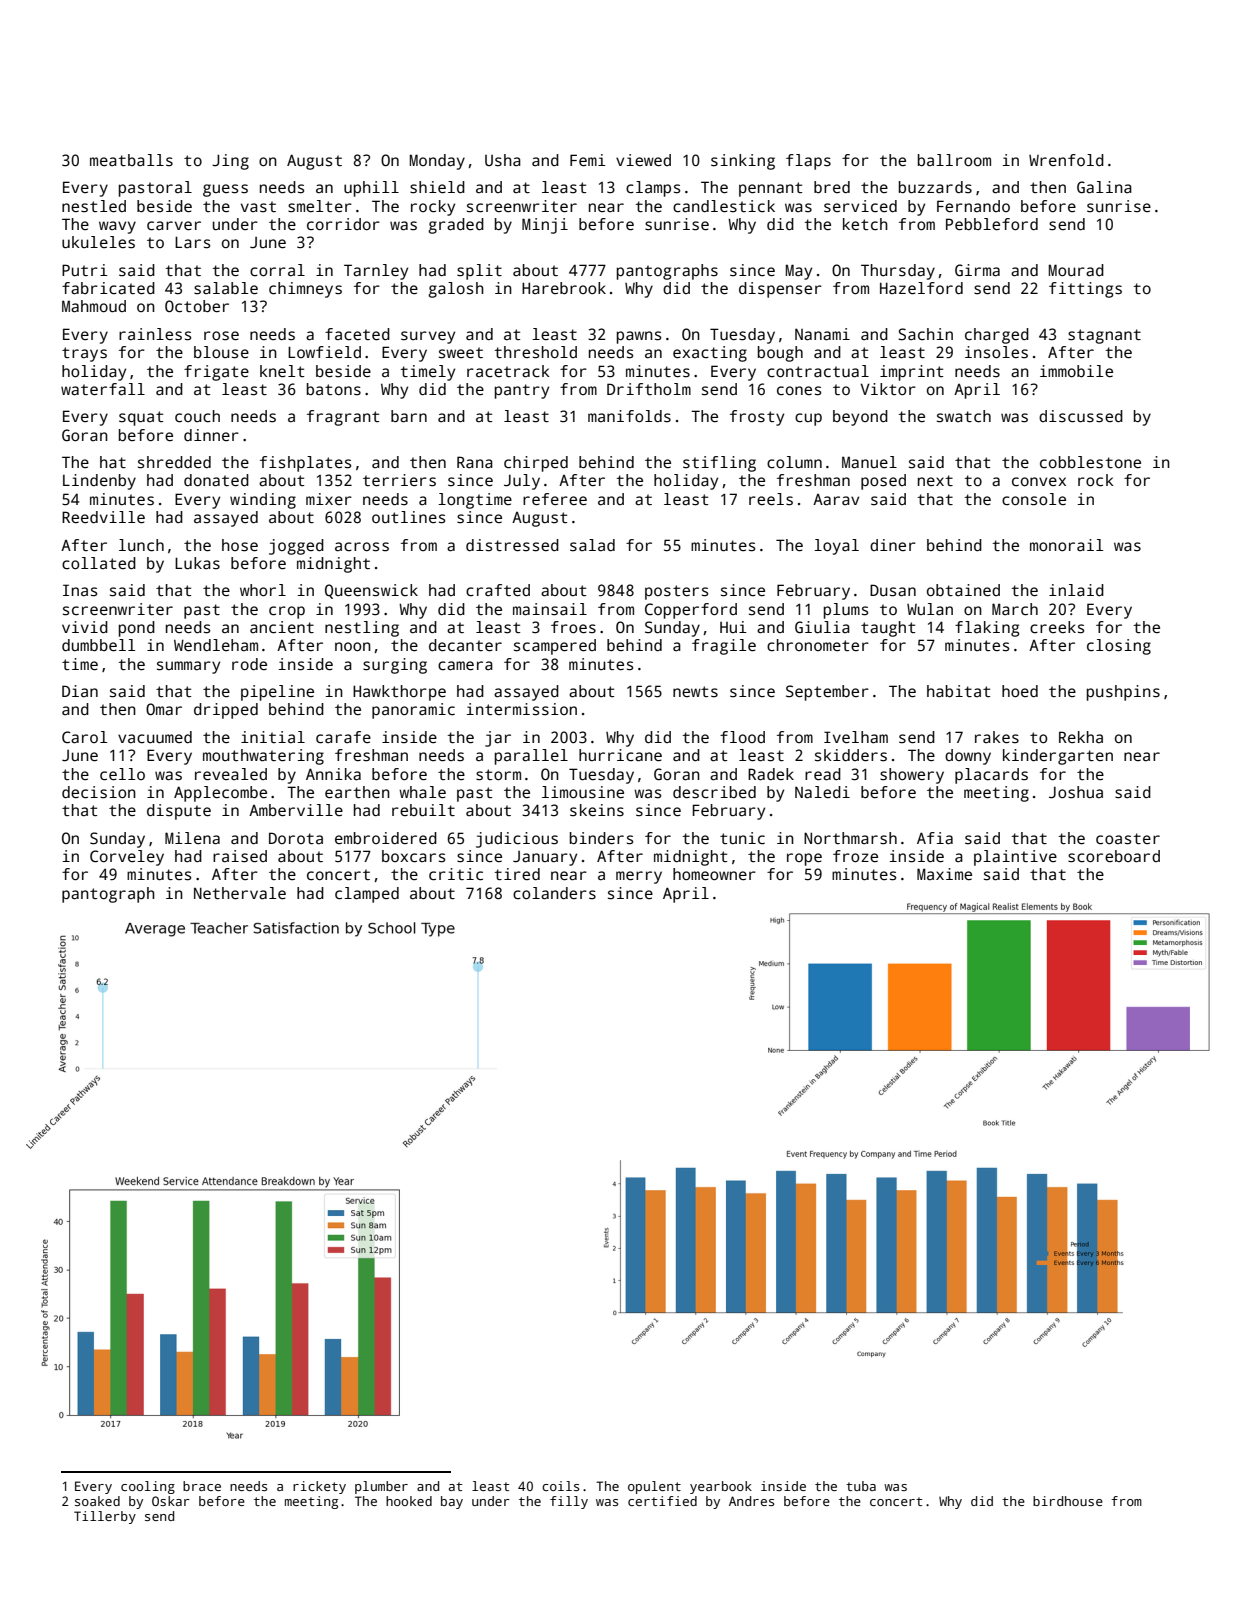 The image size is (1237, 1600). Describe the element at coordinates (1057, 627) in the screenshot. I see `creeks` at that location.
